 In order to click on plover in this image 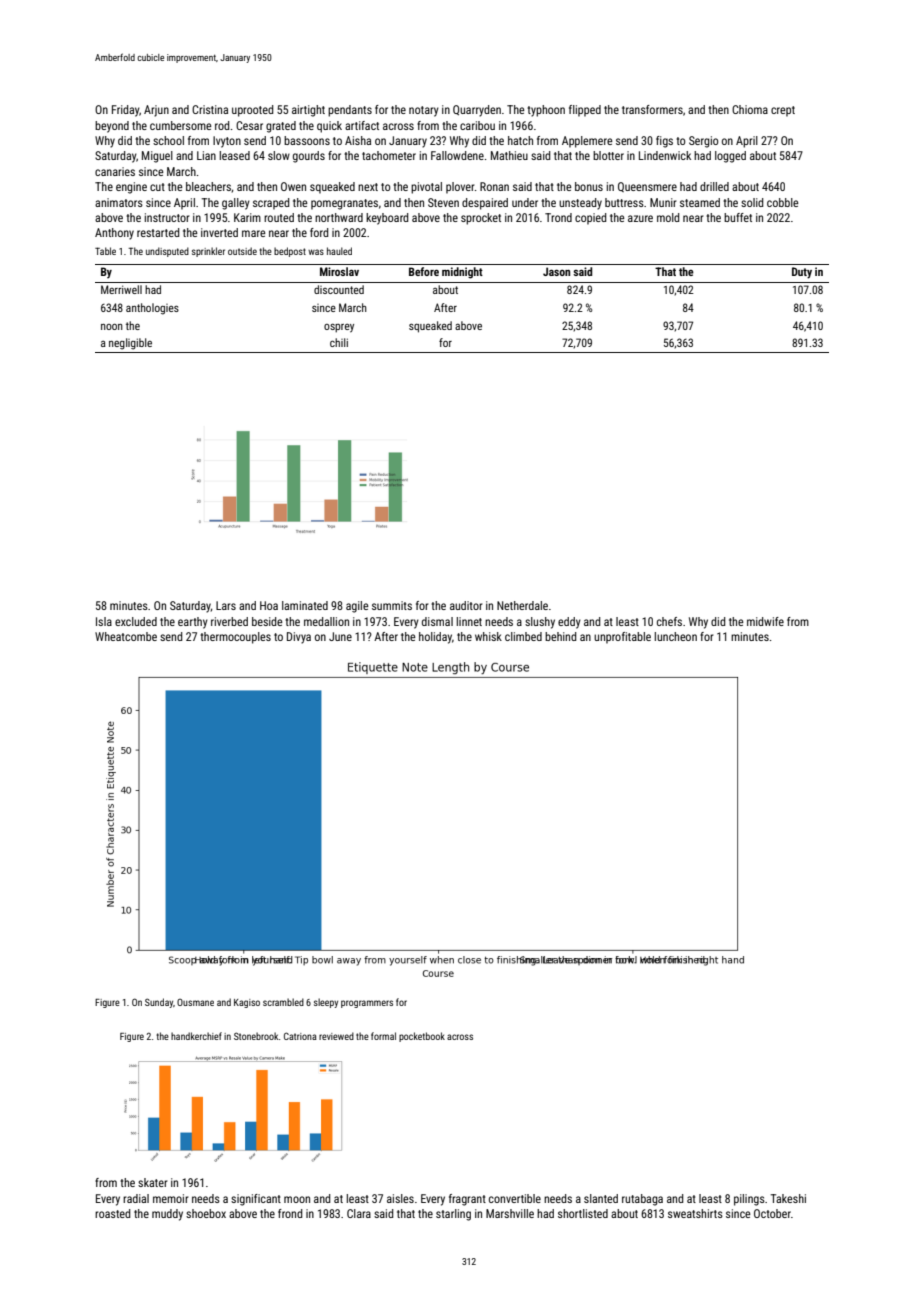, I will do `click(460, 188)`.
